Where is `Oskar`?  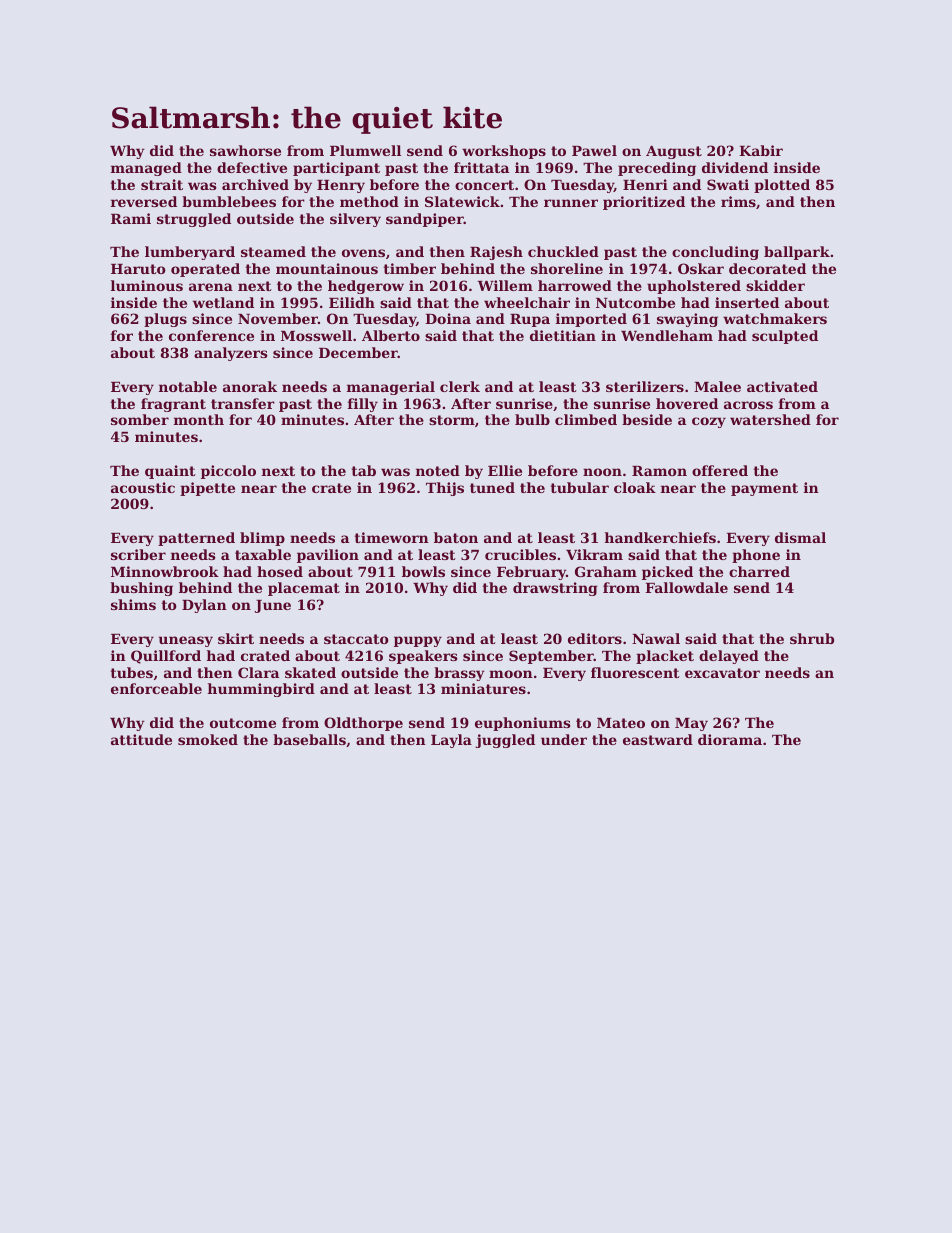 Oskar is located at coordinates (701, 268).
